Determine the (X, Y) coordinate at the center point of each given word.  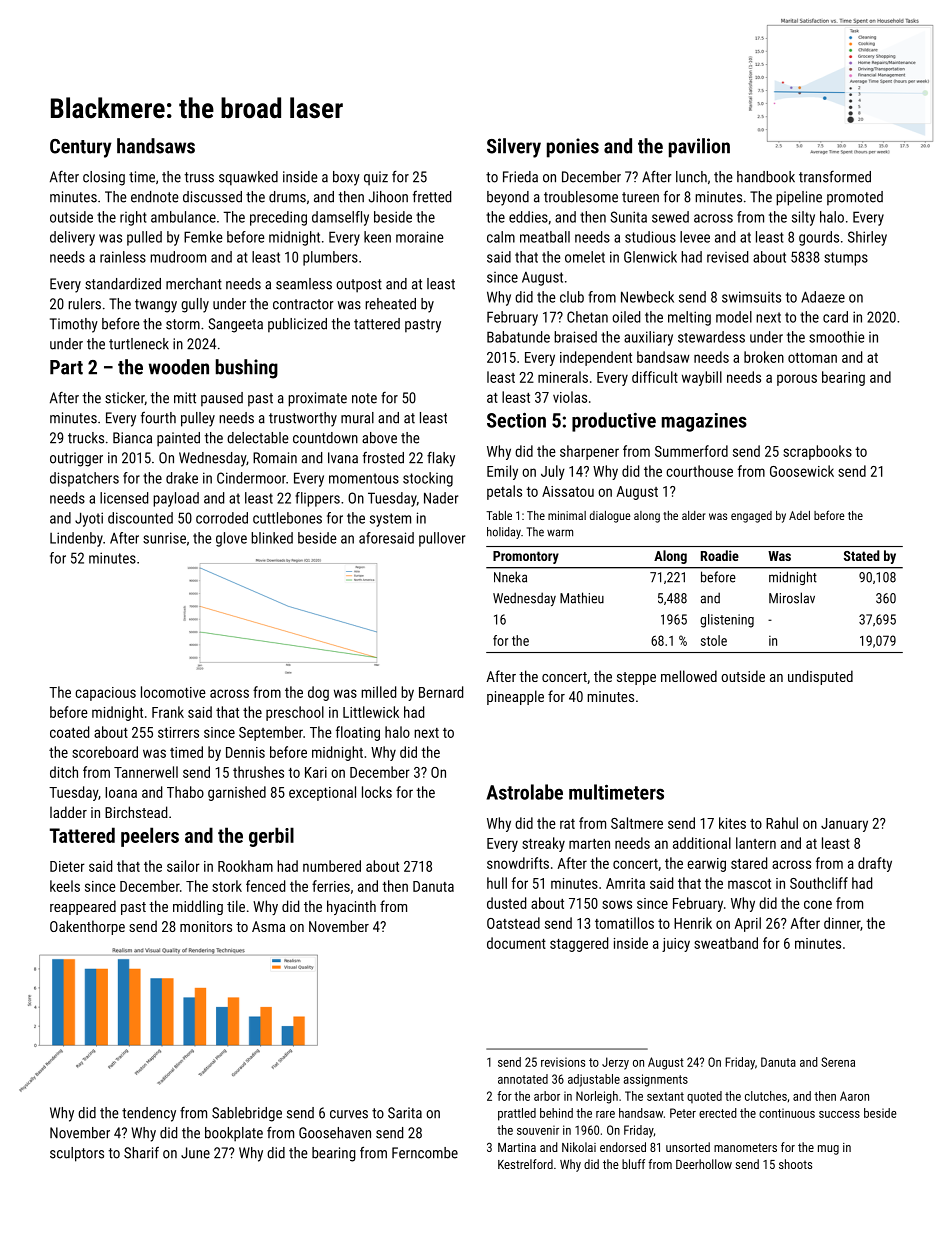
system (390, 520)
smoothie (836, 337)
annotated (523, 1079)
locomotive (173, 692)
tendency (149, 1114)
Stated (862, 555)
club (572, 297)
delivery (72, 238)
